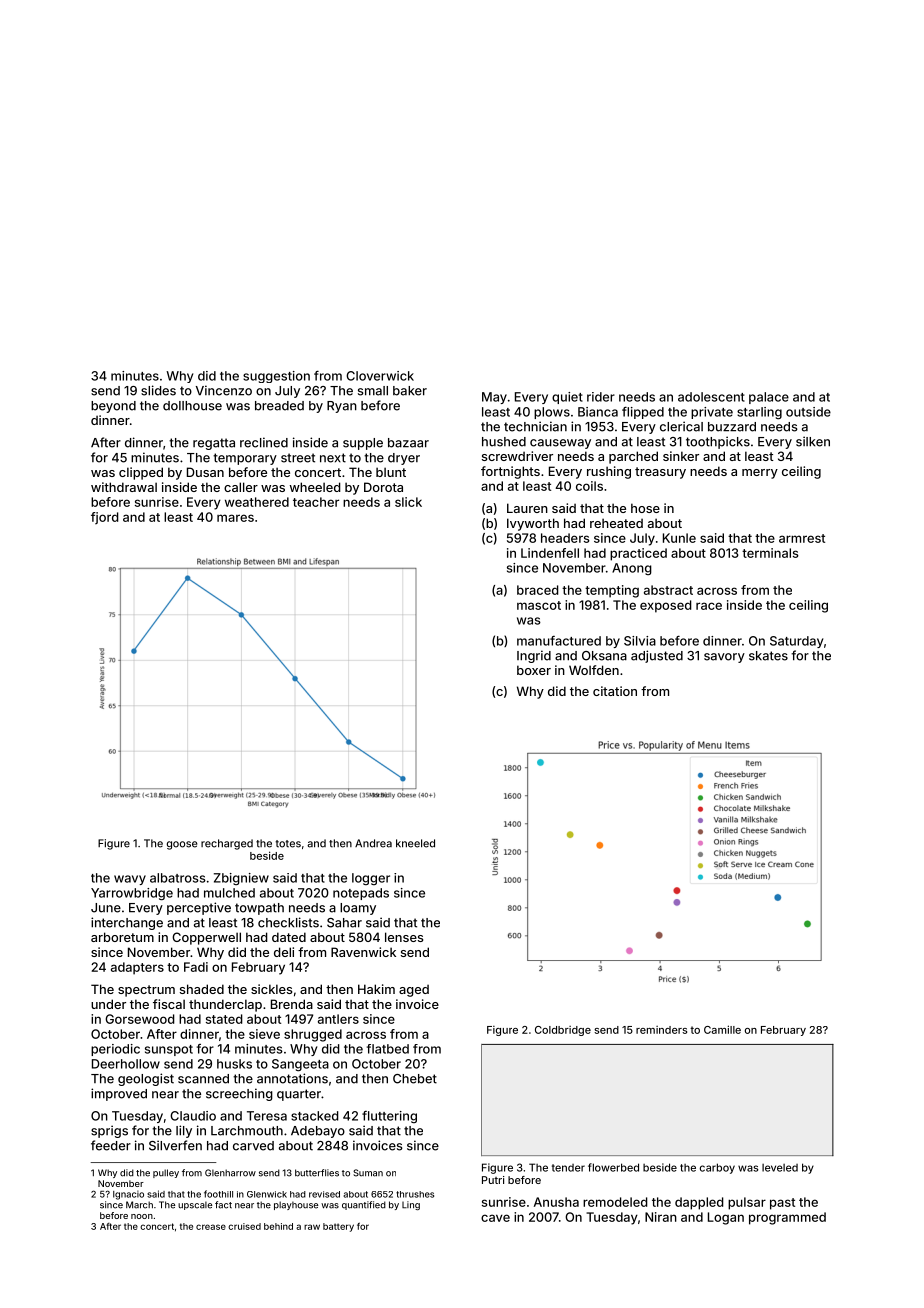 The width and height of the page is (924, 1308). I want to click on reminders, so click(661, 1030).
